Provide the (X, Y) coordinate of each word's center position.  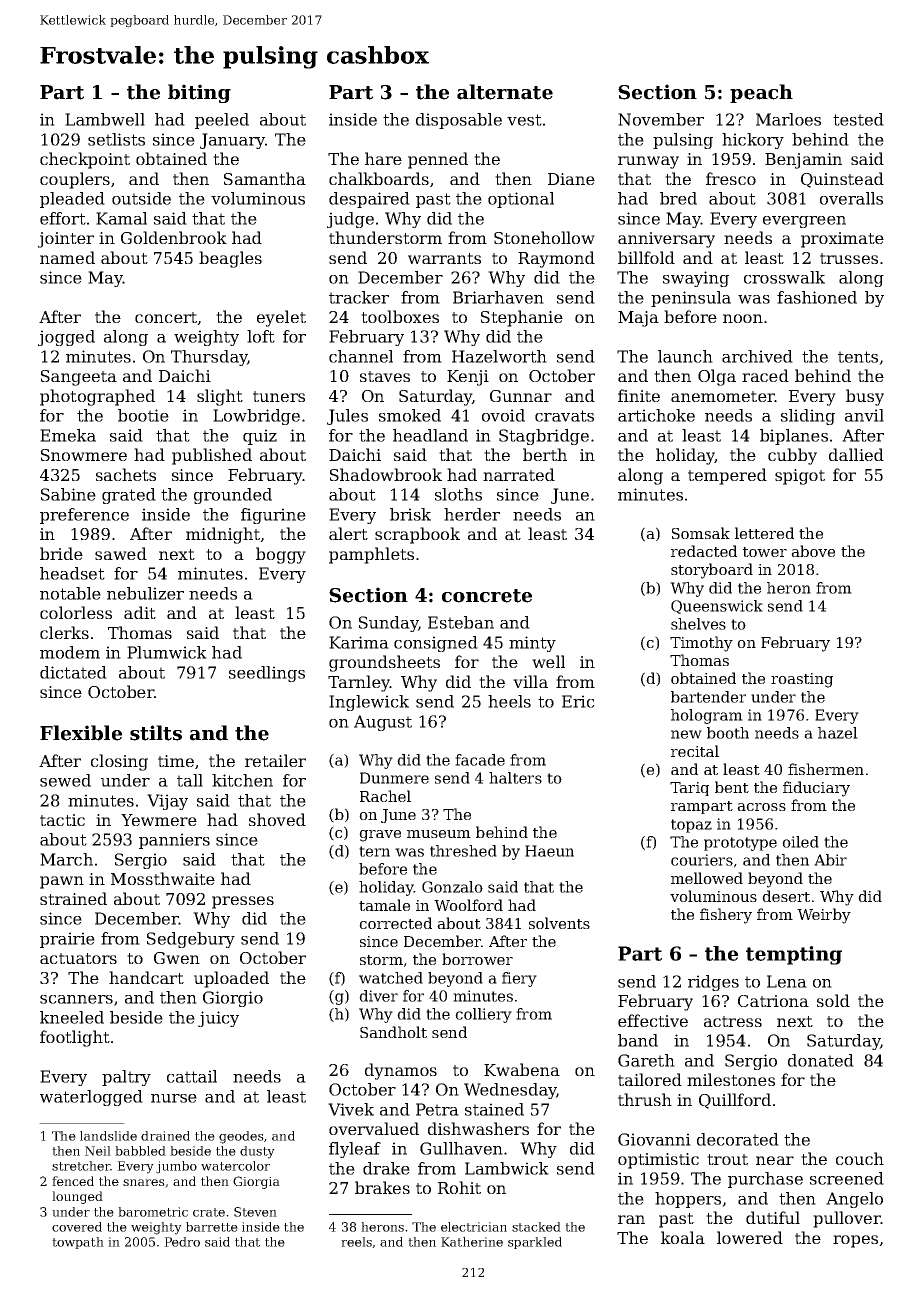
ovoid (503, 415)
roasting (802, 680)
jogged (66, 338)
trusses (849, 258)
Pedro (182, 1242)
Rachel (385, 796)
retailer (275, 760)
